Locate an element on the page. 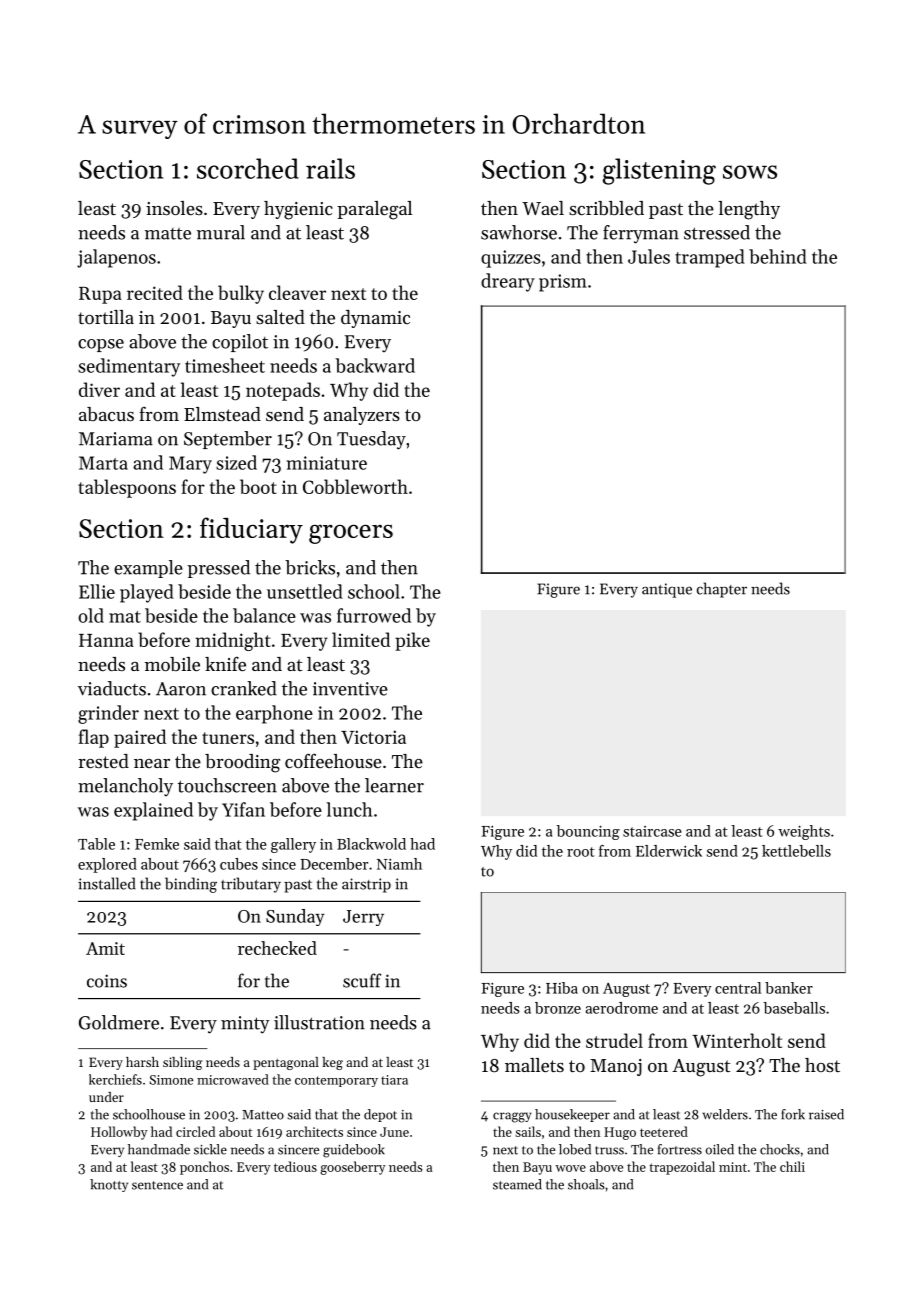 The width and height of the page is (924, 1308). Wael is located at coordinates (543, 208).
